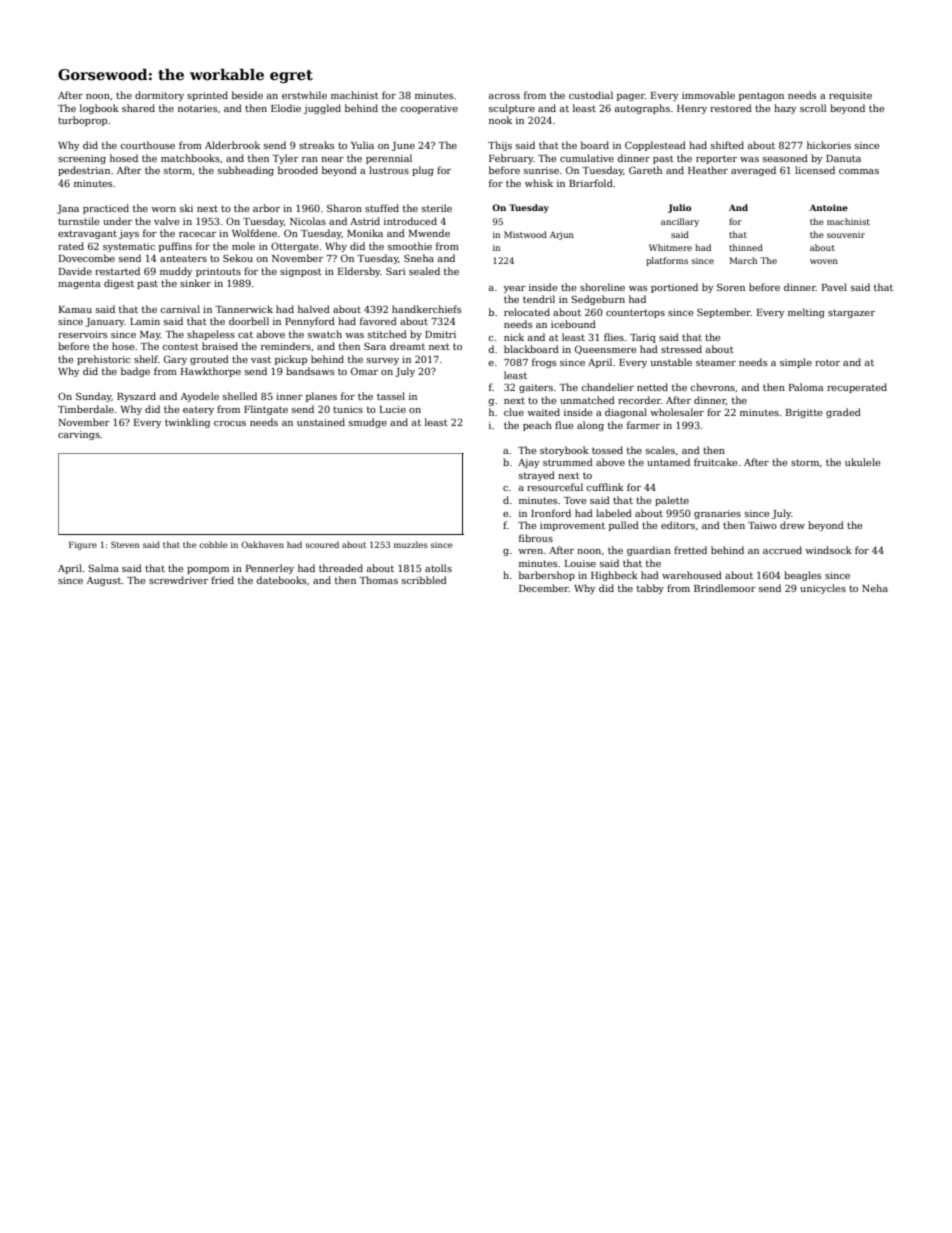  I want to click on racecar, so click(197, 234).
